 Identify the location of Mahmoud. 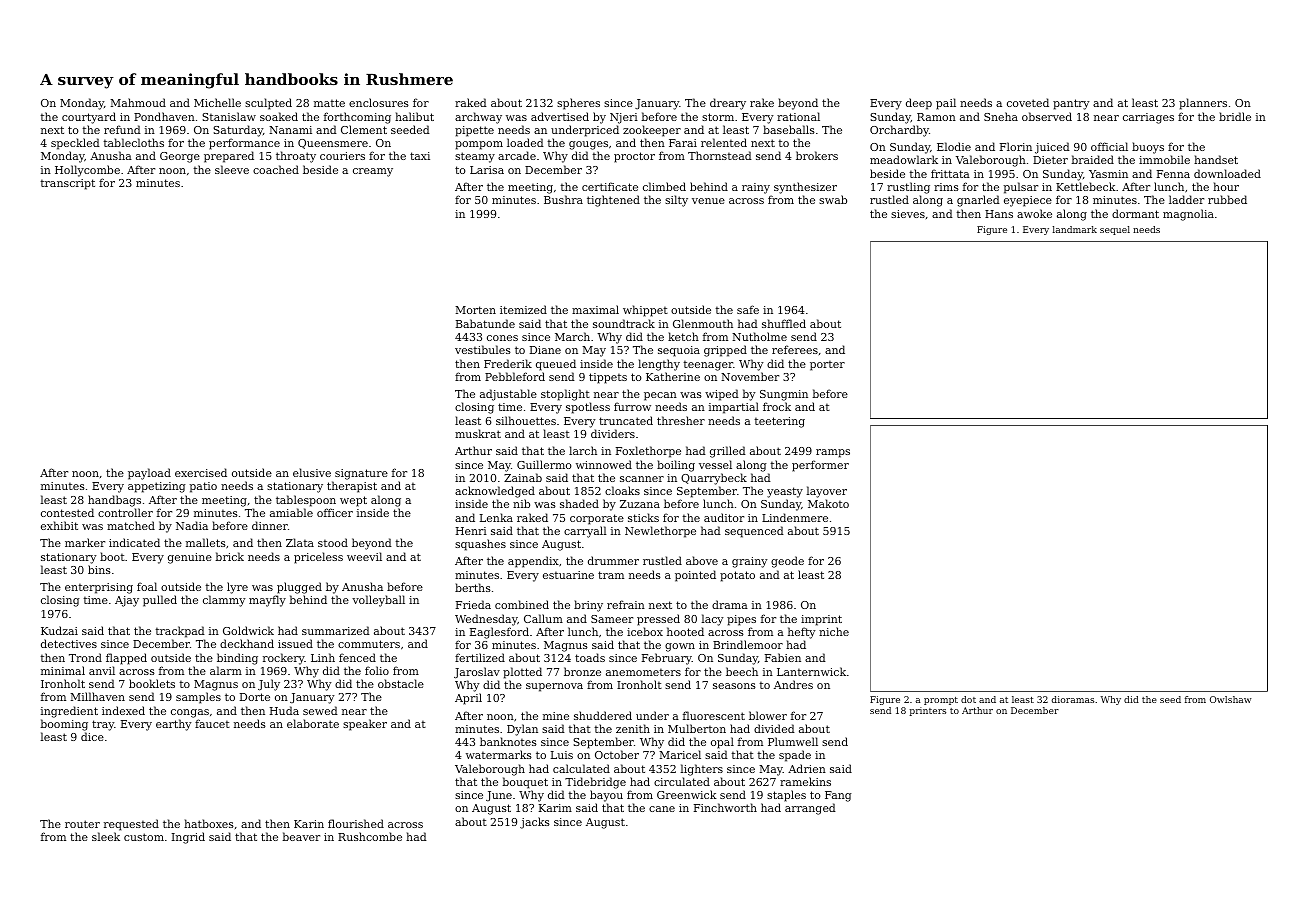
(138, 102).
